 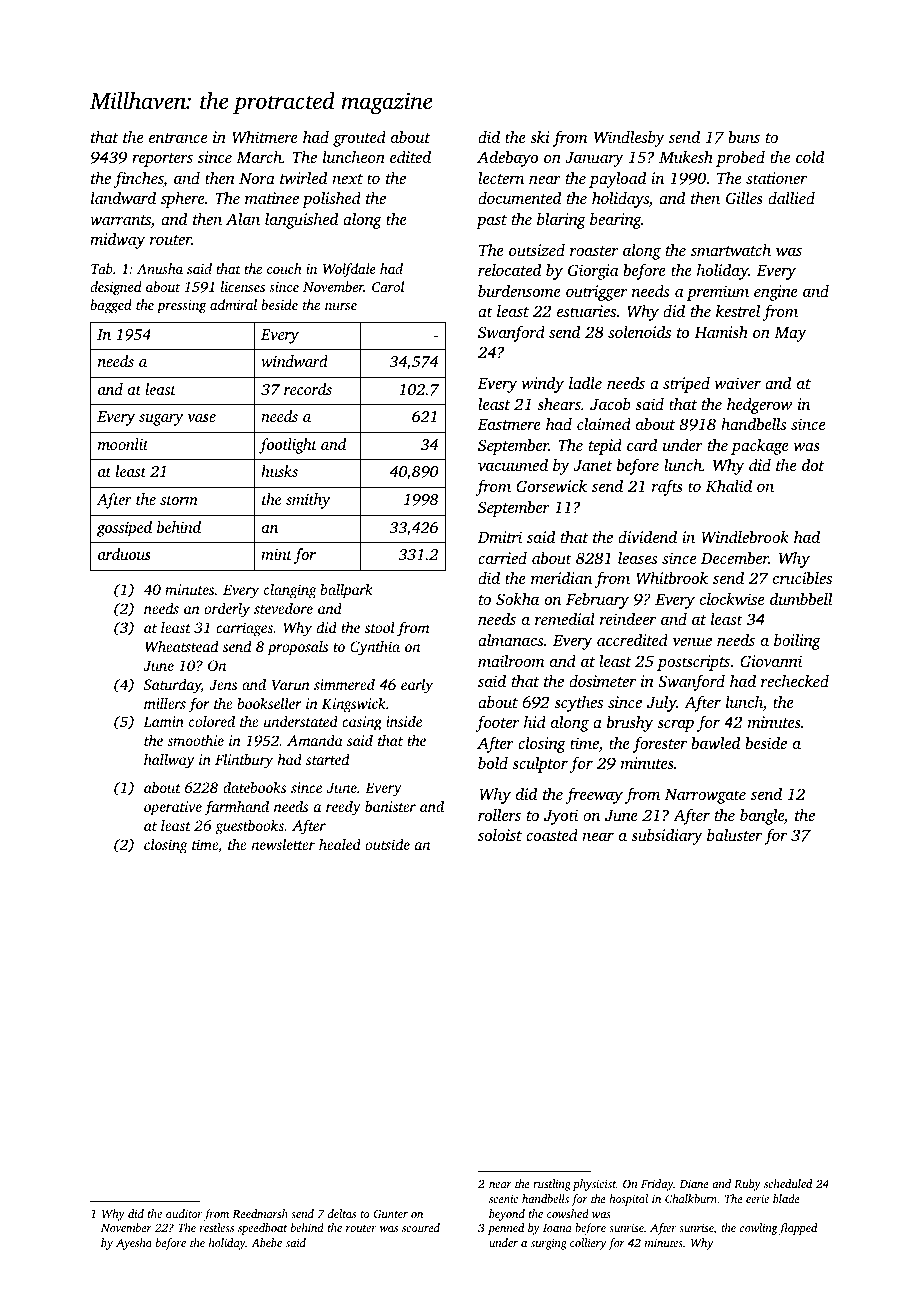 What do you see at coordinates (629, 138) in the page?
I see `Windlesby` at bounding box center [629, 138].
